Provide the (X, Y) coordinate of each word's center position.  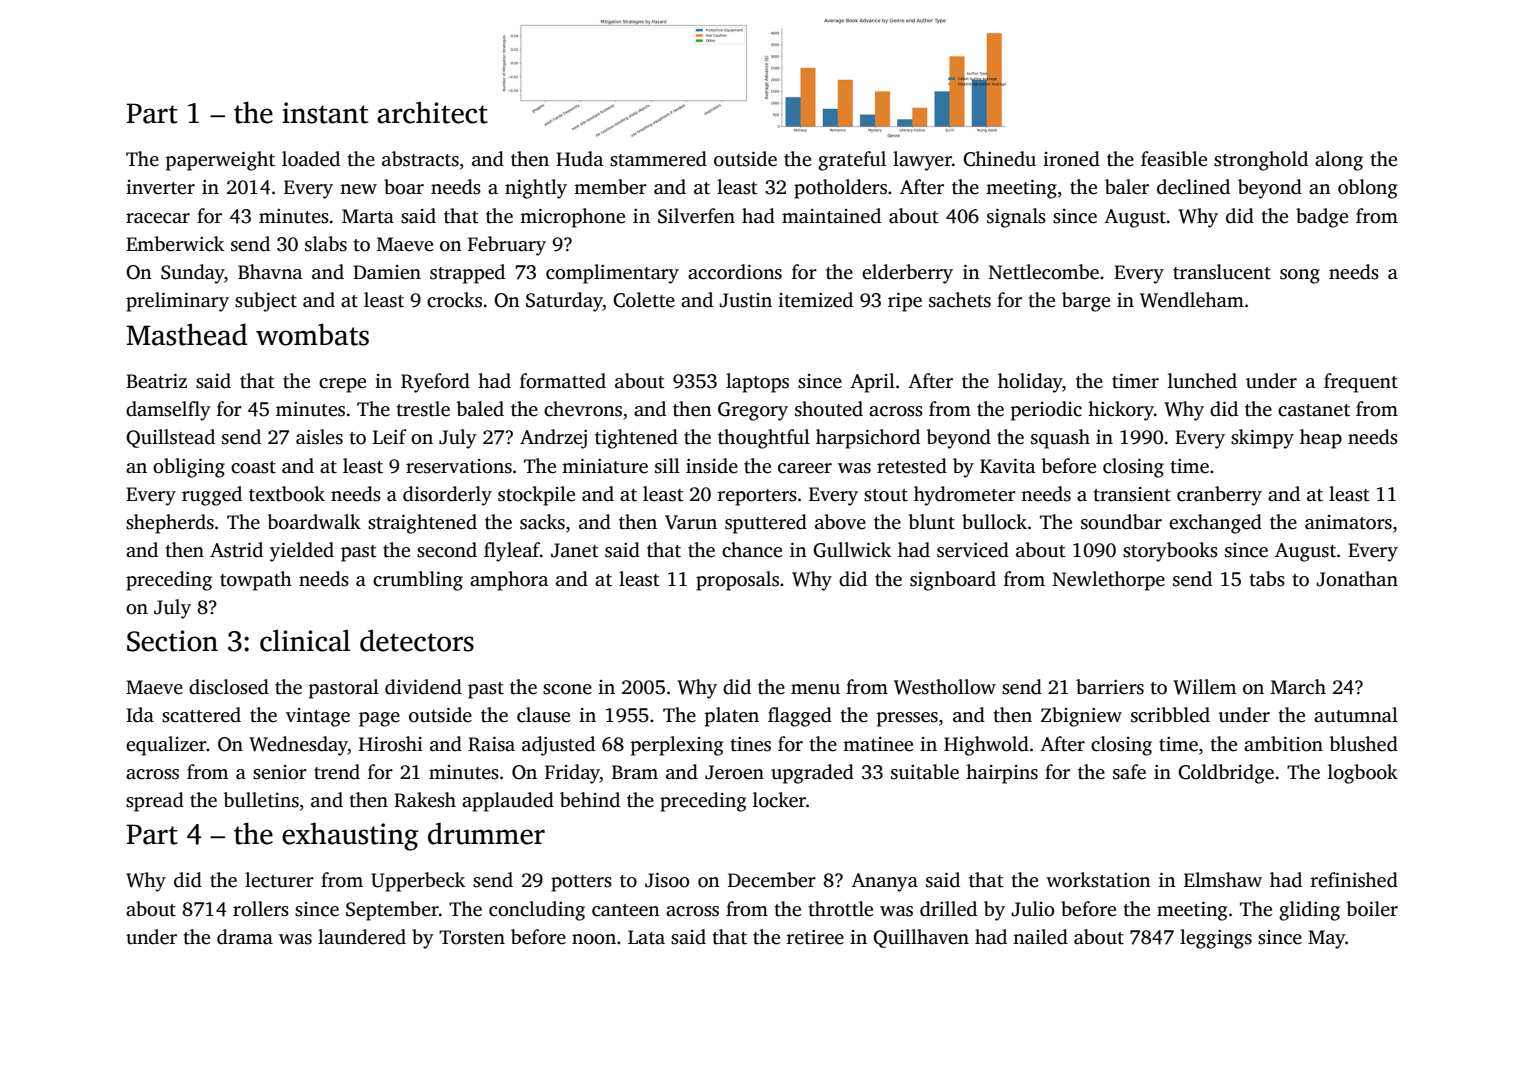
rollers (261, 909)
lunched (1202, 381)
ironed (1071, 159)
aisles (319, 437)
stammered (658, 159)
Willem (1204, 687)
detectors (417, 640)
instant (325, 113)
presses (907, 719)
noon (594, 939)
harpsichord (868, 439)
